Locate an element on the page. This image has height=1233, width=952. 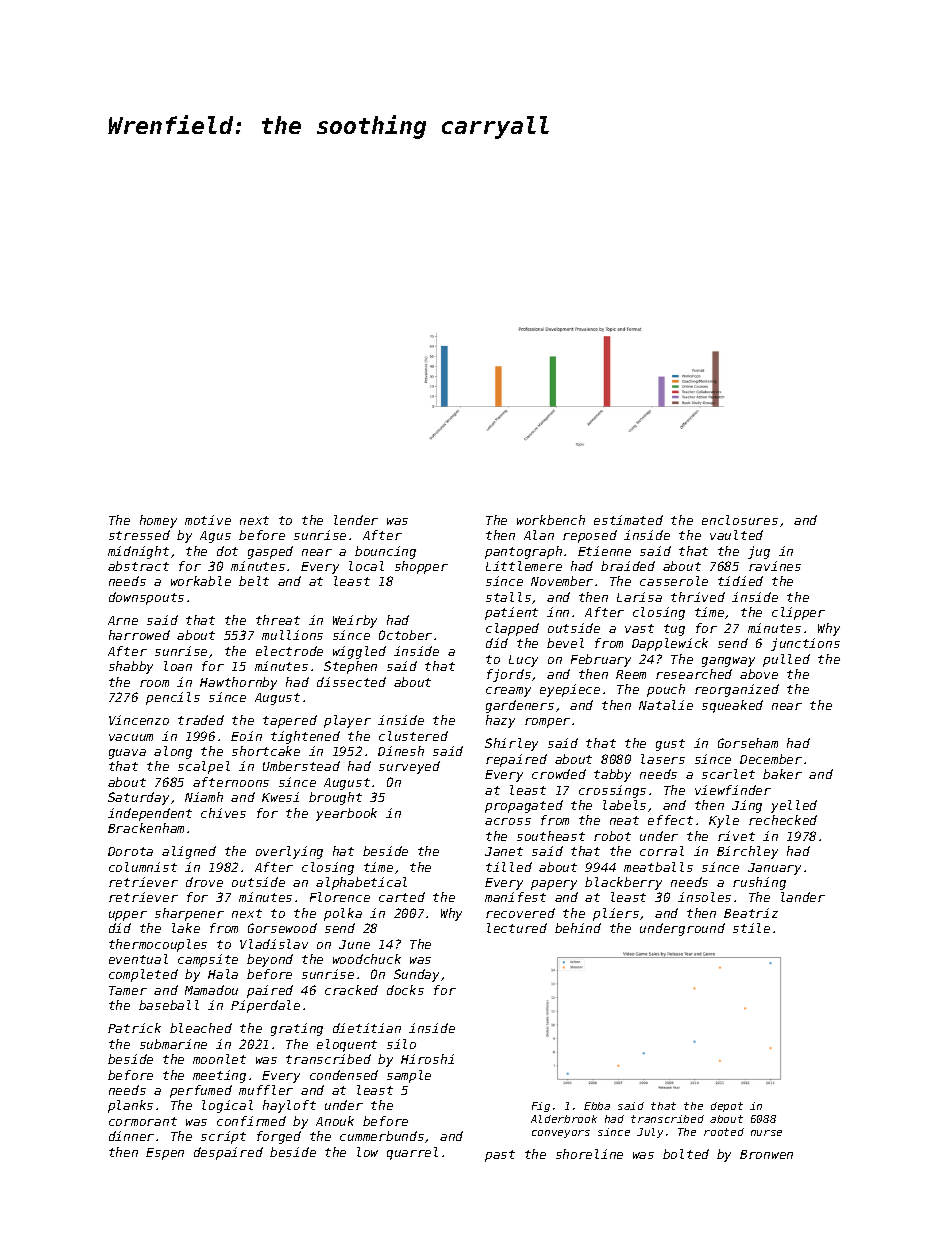
threat is located at coordinates (278, 620).
